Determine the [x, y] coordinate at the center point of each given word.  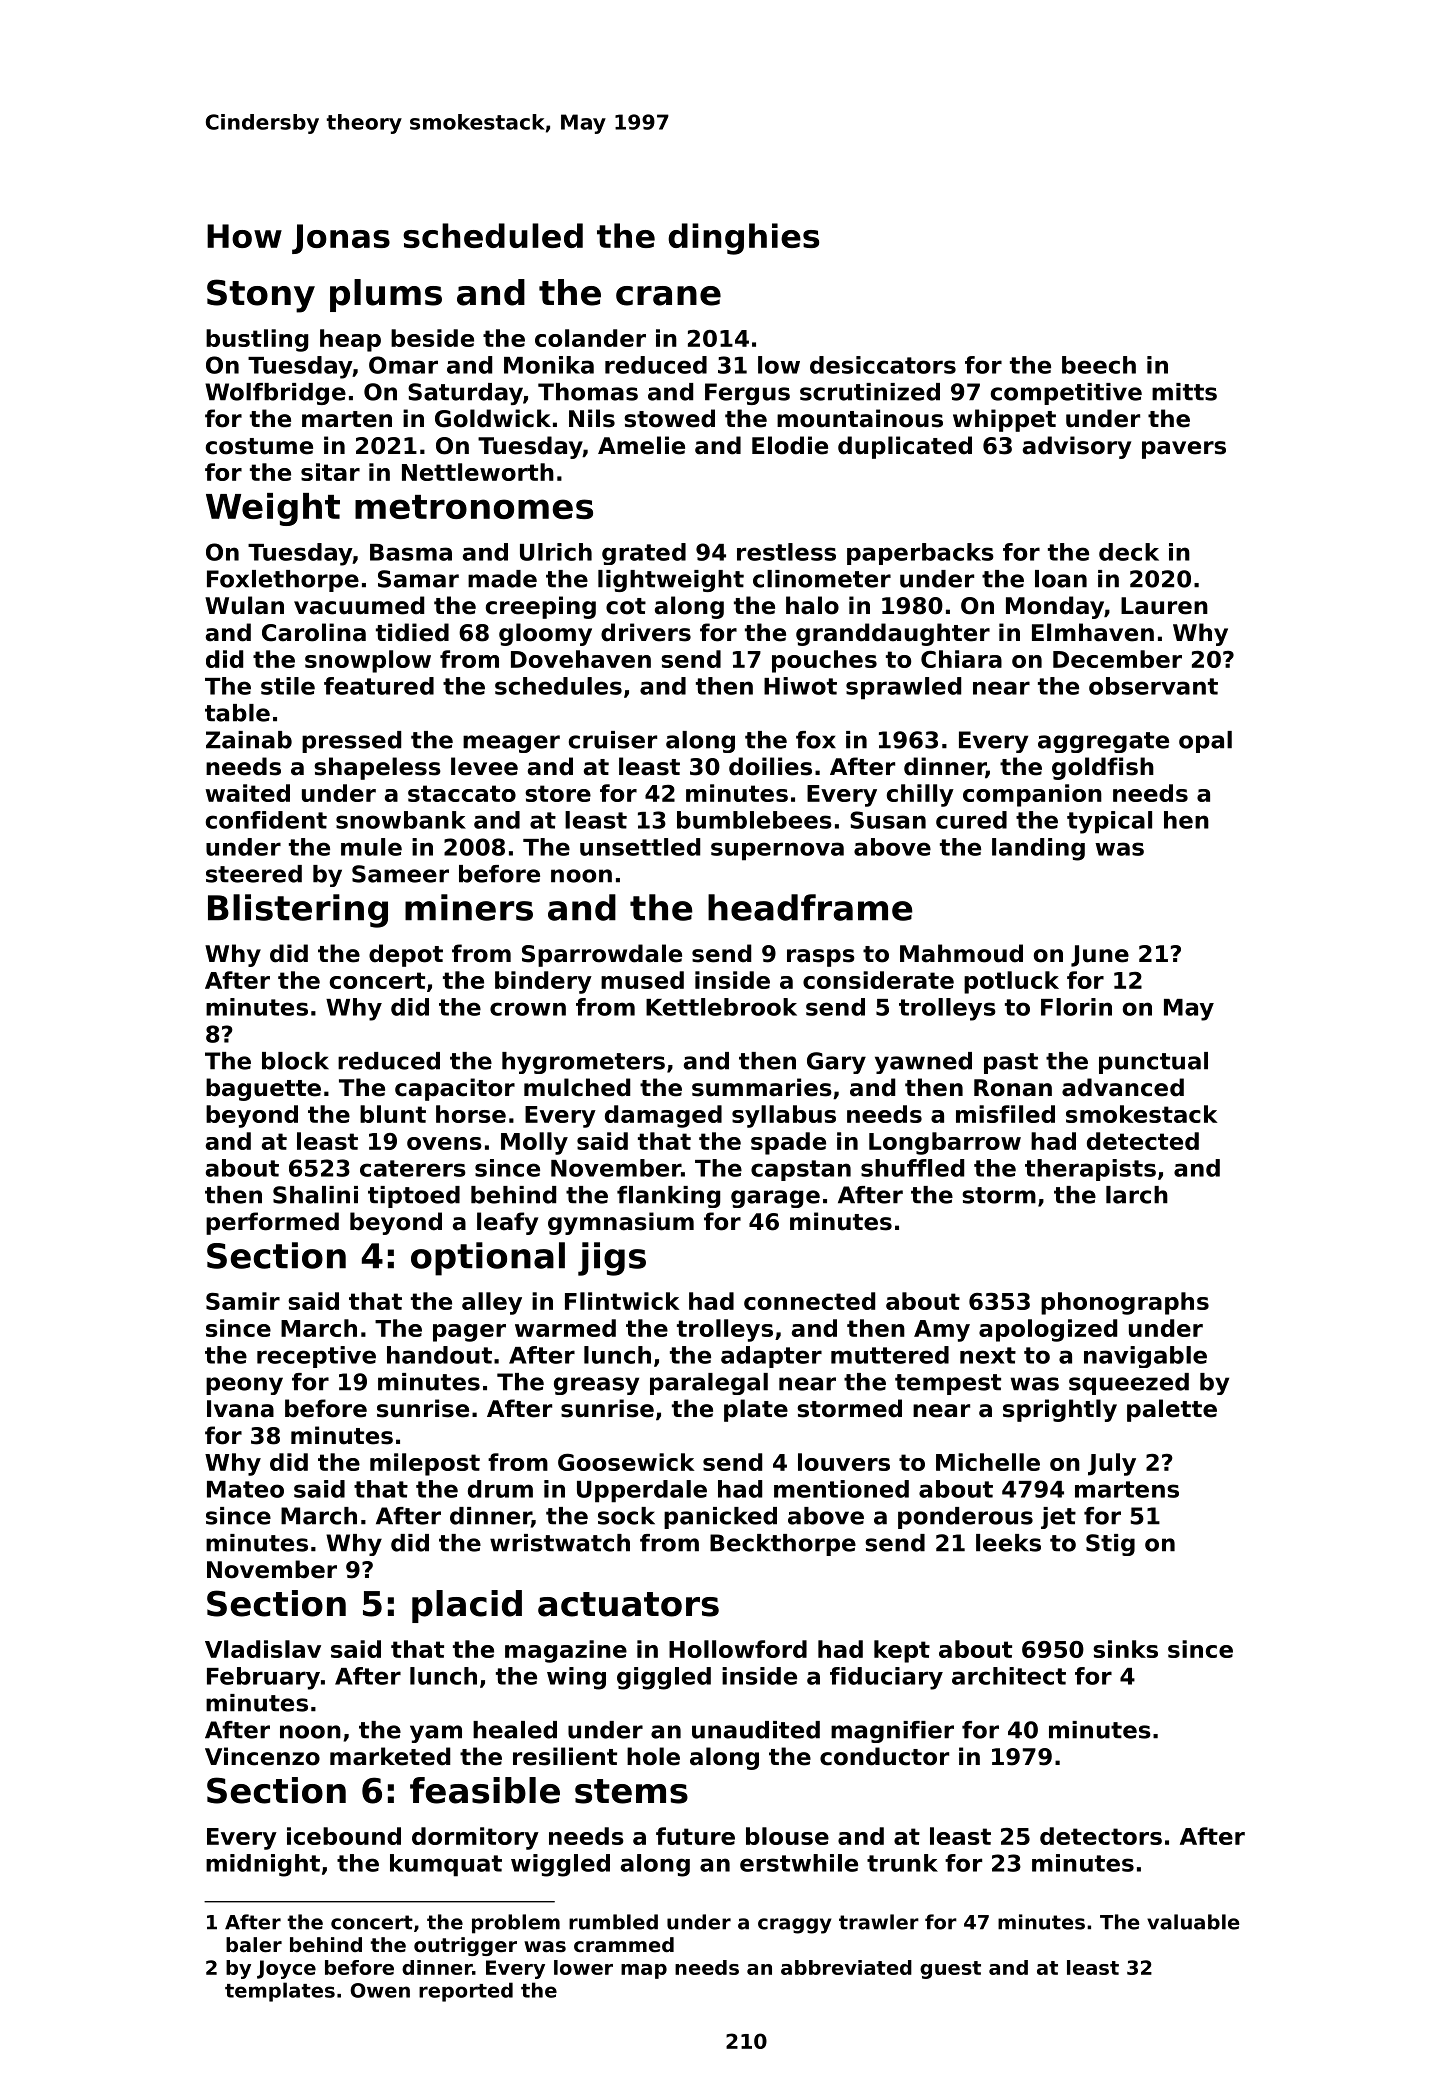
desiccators [883, 365]
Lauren [1164, 606]
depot [406, 955]
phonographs [1125, 1303]
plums [386, 295]
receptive [316, 1357]
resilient [565, 1756]
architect [1009, 1676]
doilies [770, 766]
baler [254, 1945]
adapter [771, 1357]
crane [668, 296]
